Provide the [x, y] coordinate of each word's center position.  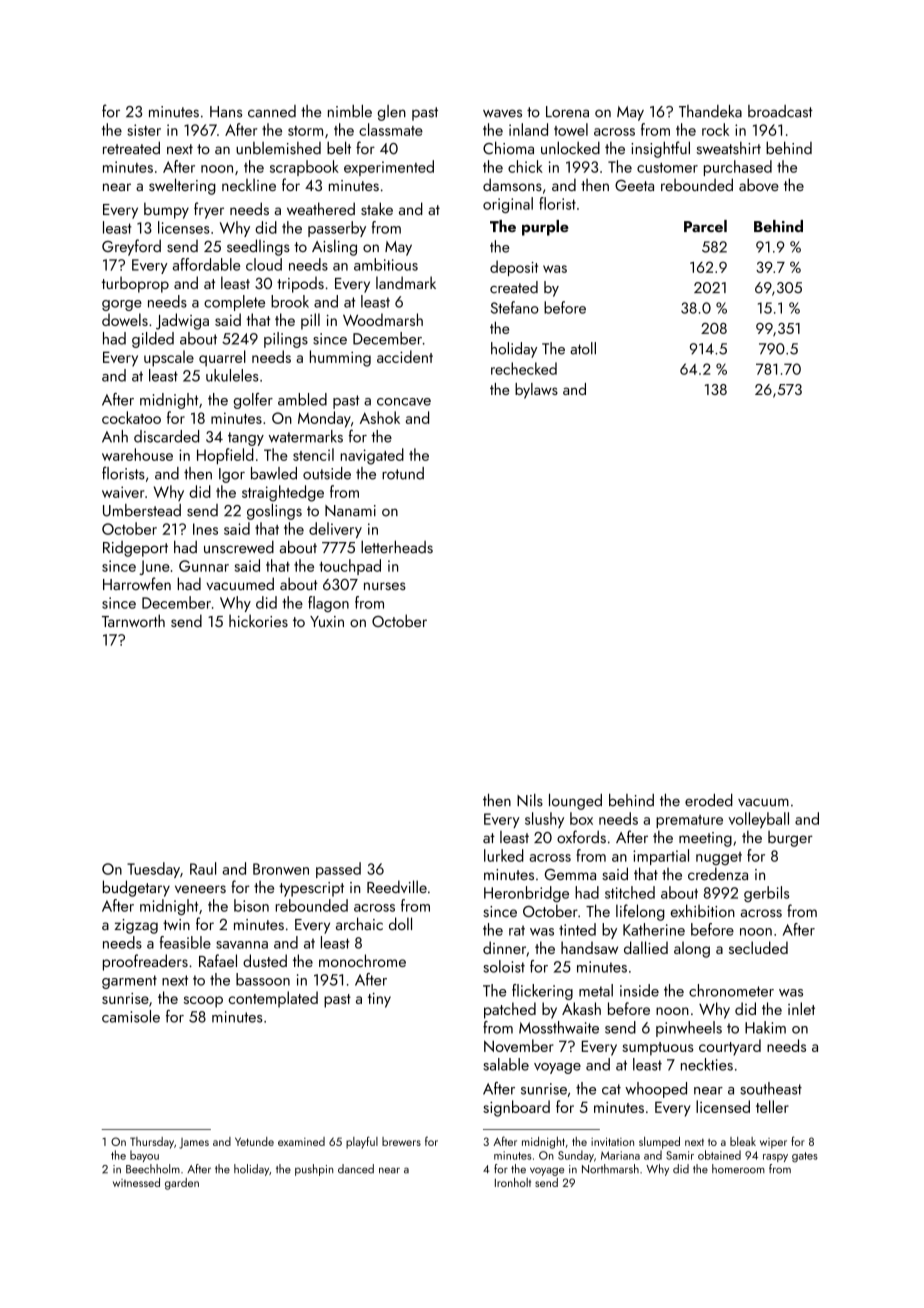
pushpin [314, 1170]
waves [502, 113]
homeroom [738, 1169]
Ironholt [513, 1182]
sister [144, 130]
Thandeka [710, 111]
